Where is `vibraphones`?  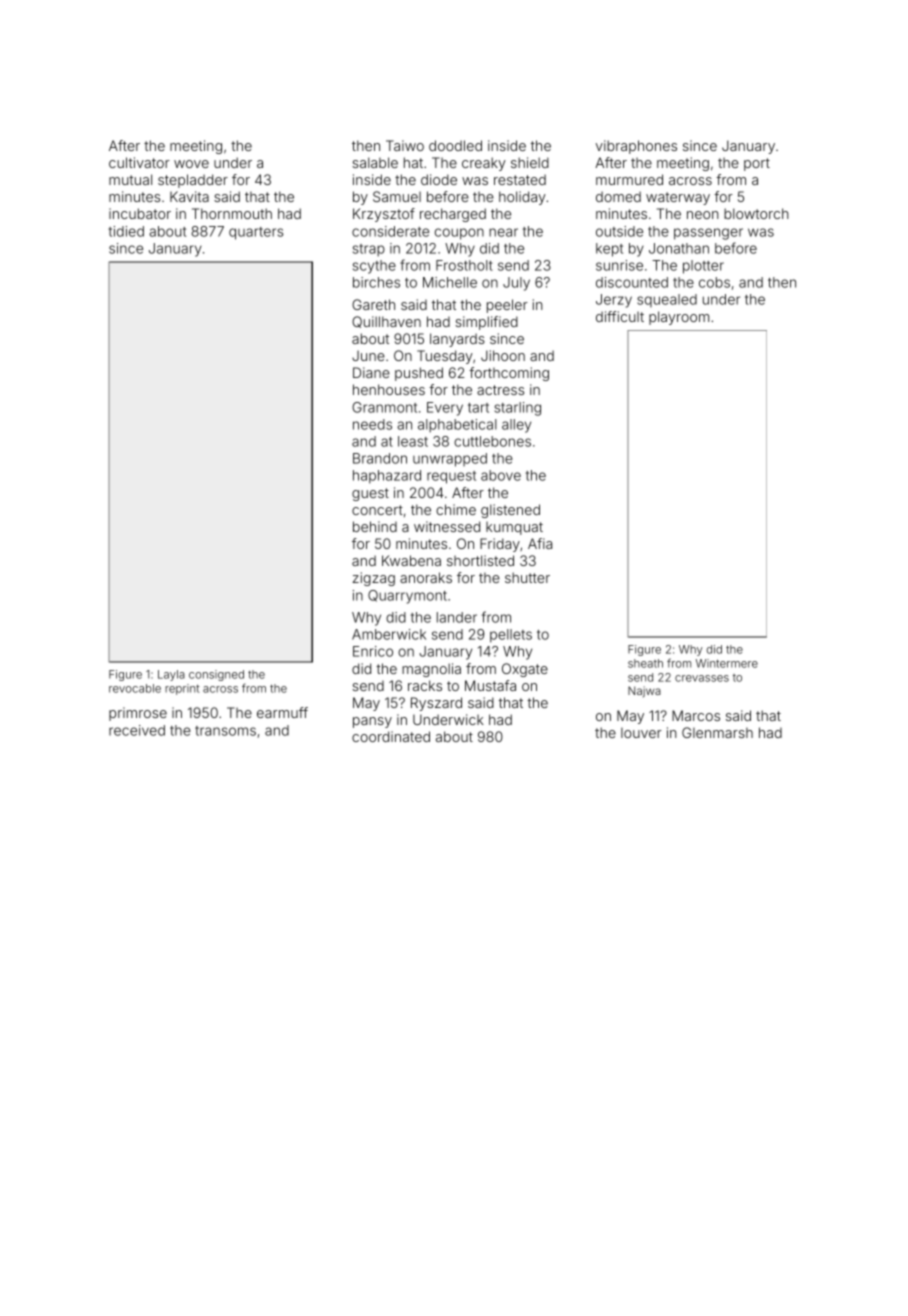
vibraphones is located at coordinates (636, 147).
